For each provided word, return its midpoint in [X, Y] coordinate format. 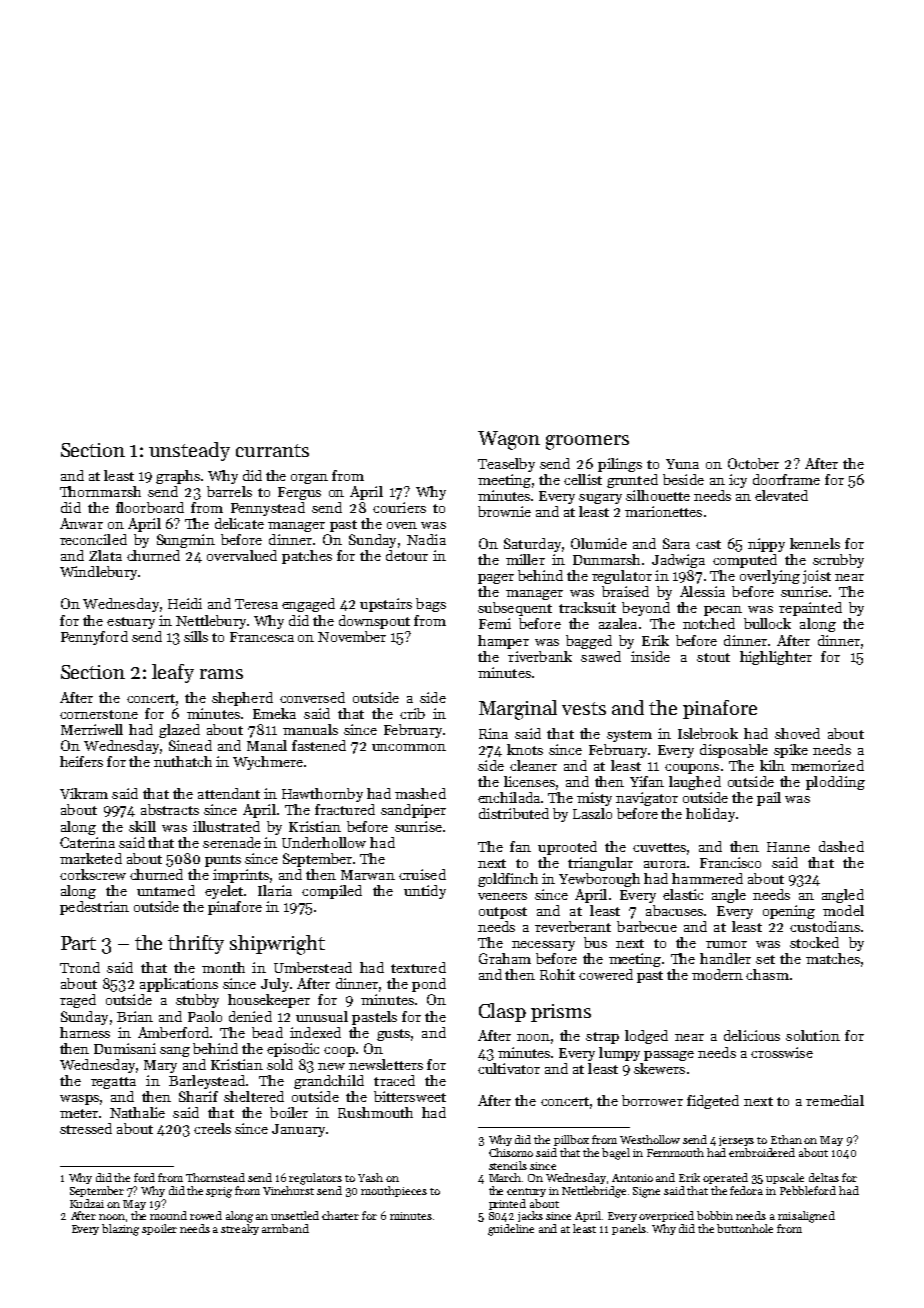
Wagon [509, 440]
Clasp [502, 1012]
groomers [587, 442]
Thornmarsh [100, 491]
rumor [726, 944]
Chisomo [511, 1152]
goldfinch [508, 880]
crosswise [782, 1052]
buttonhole [745, 1228]
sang [175, 1052]
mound [168, 1215]
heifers [81, 761]
